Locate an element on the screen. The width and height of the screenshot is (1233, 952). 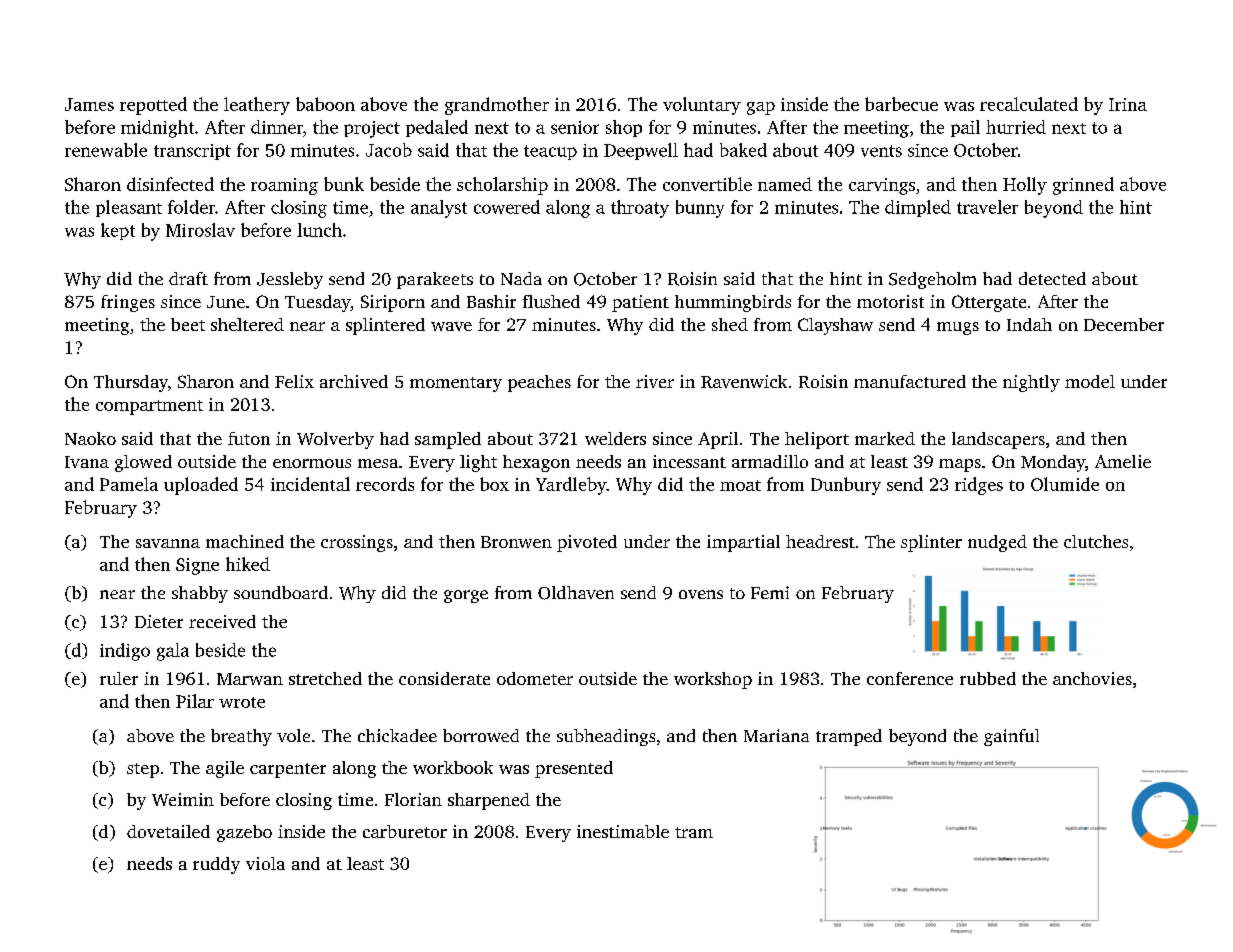
viola is located at coordinates (265, 863).
